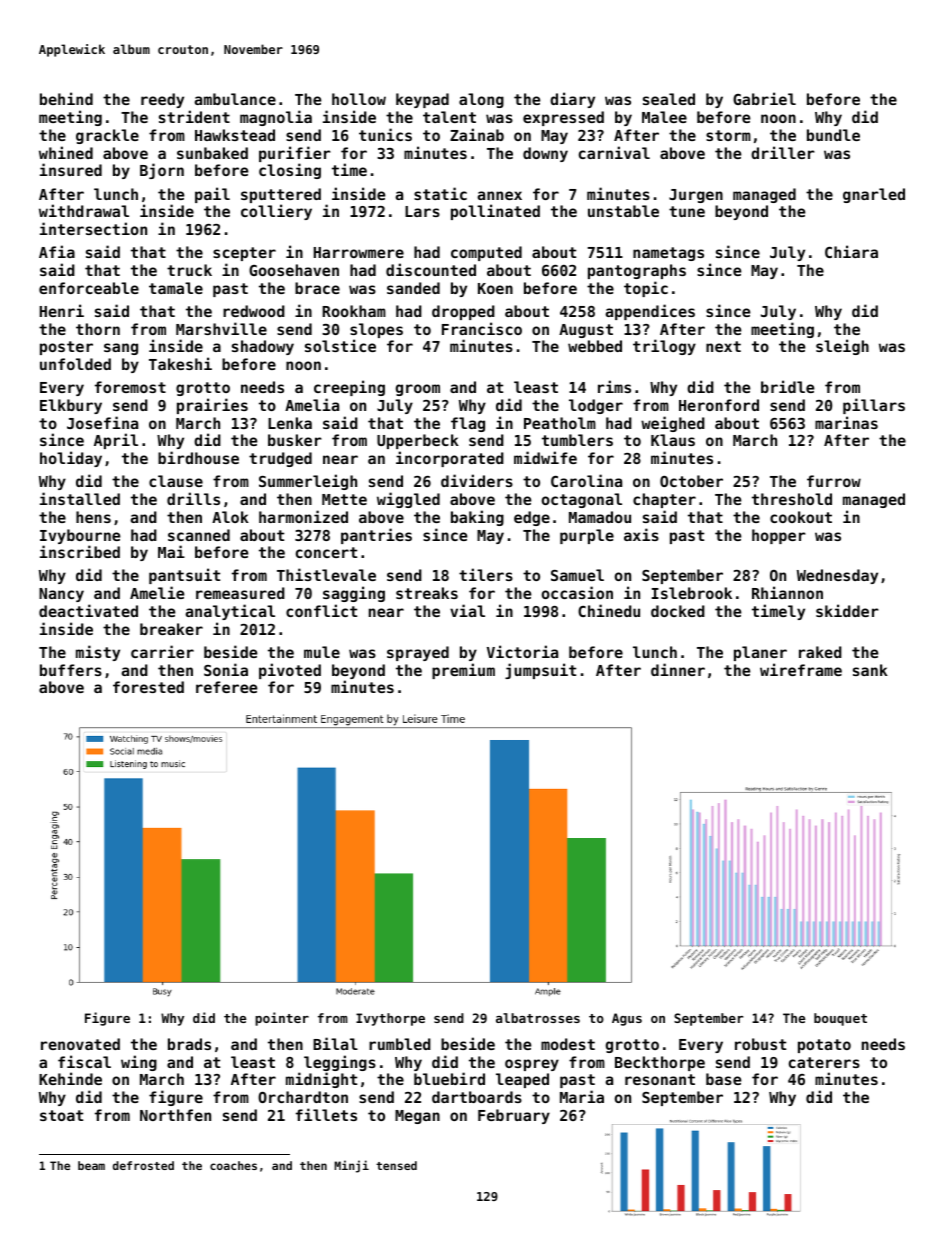 The height and width of the screenshot is (1233, 952). What do you see at coordinates (276, 212) in the screenshot?
I see `colliery` at bounding box center [276, 212].
